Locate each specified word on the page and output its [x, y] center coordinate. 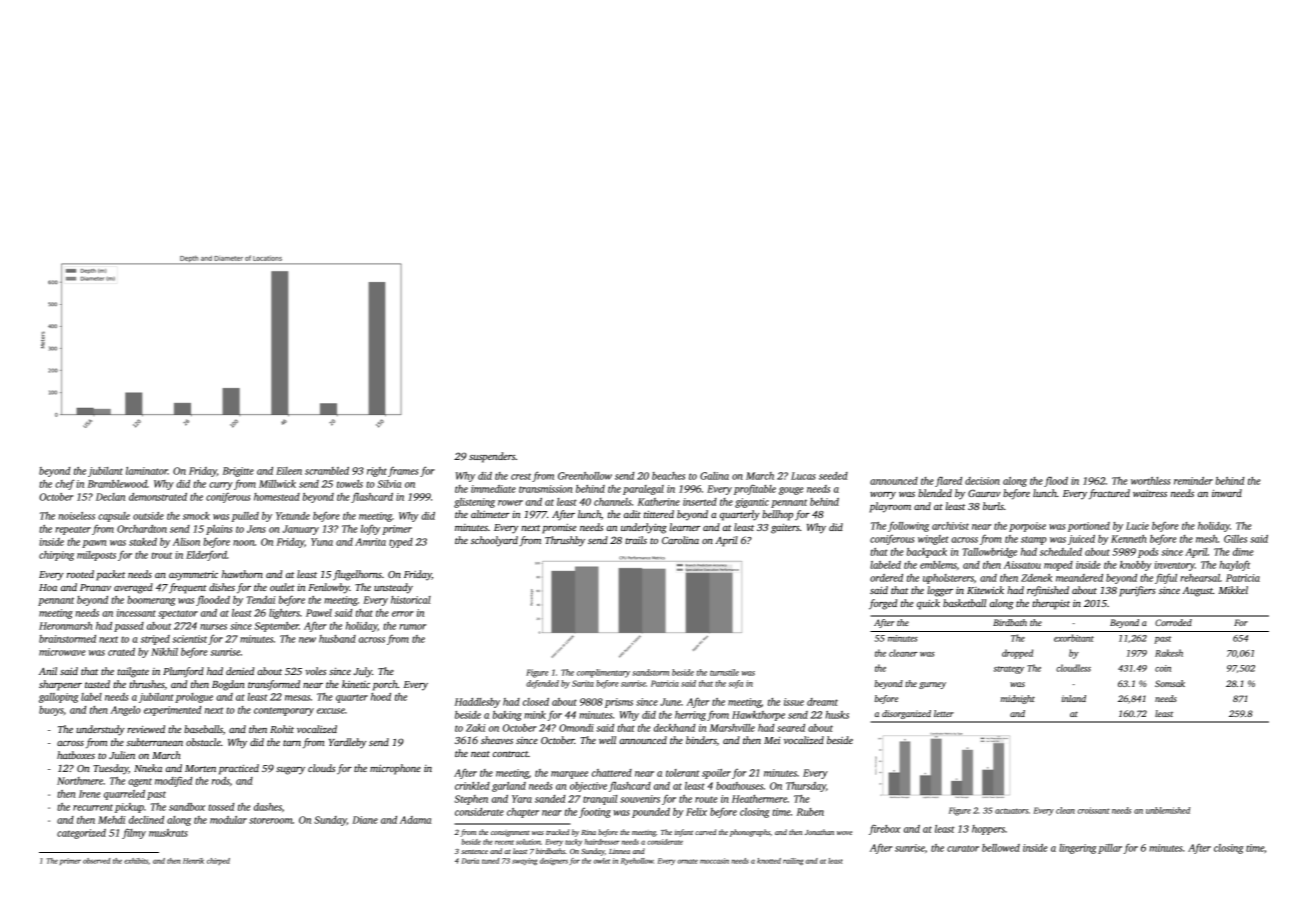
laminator [147, 471]
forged [883, 604]
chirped [218, 861]
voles [315, 671]
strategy [1008, 670]
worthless [1150, 481]
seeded [833, 476]
